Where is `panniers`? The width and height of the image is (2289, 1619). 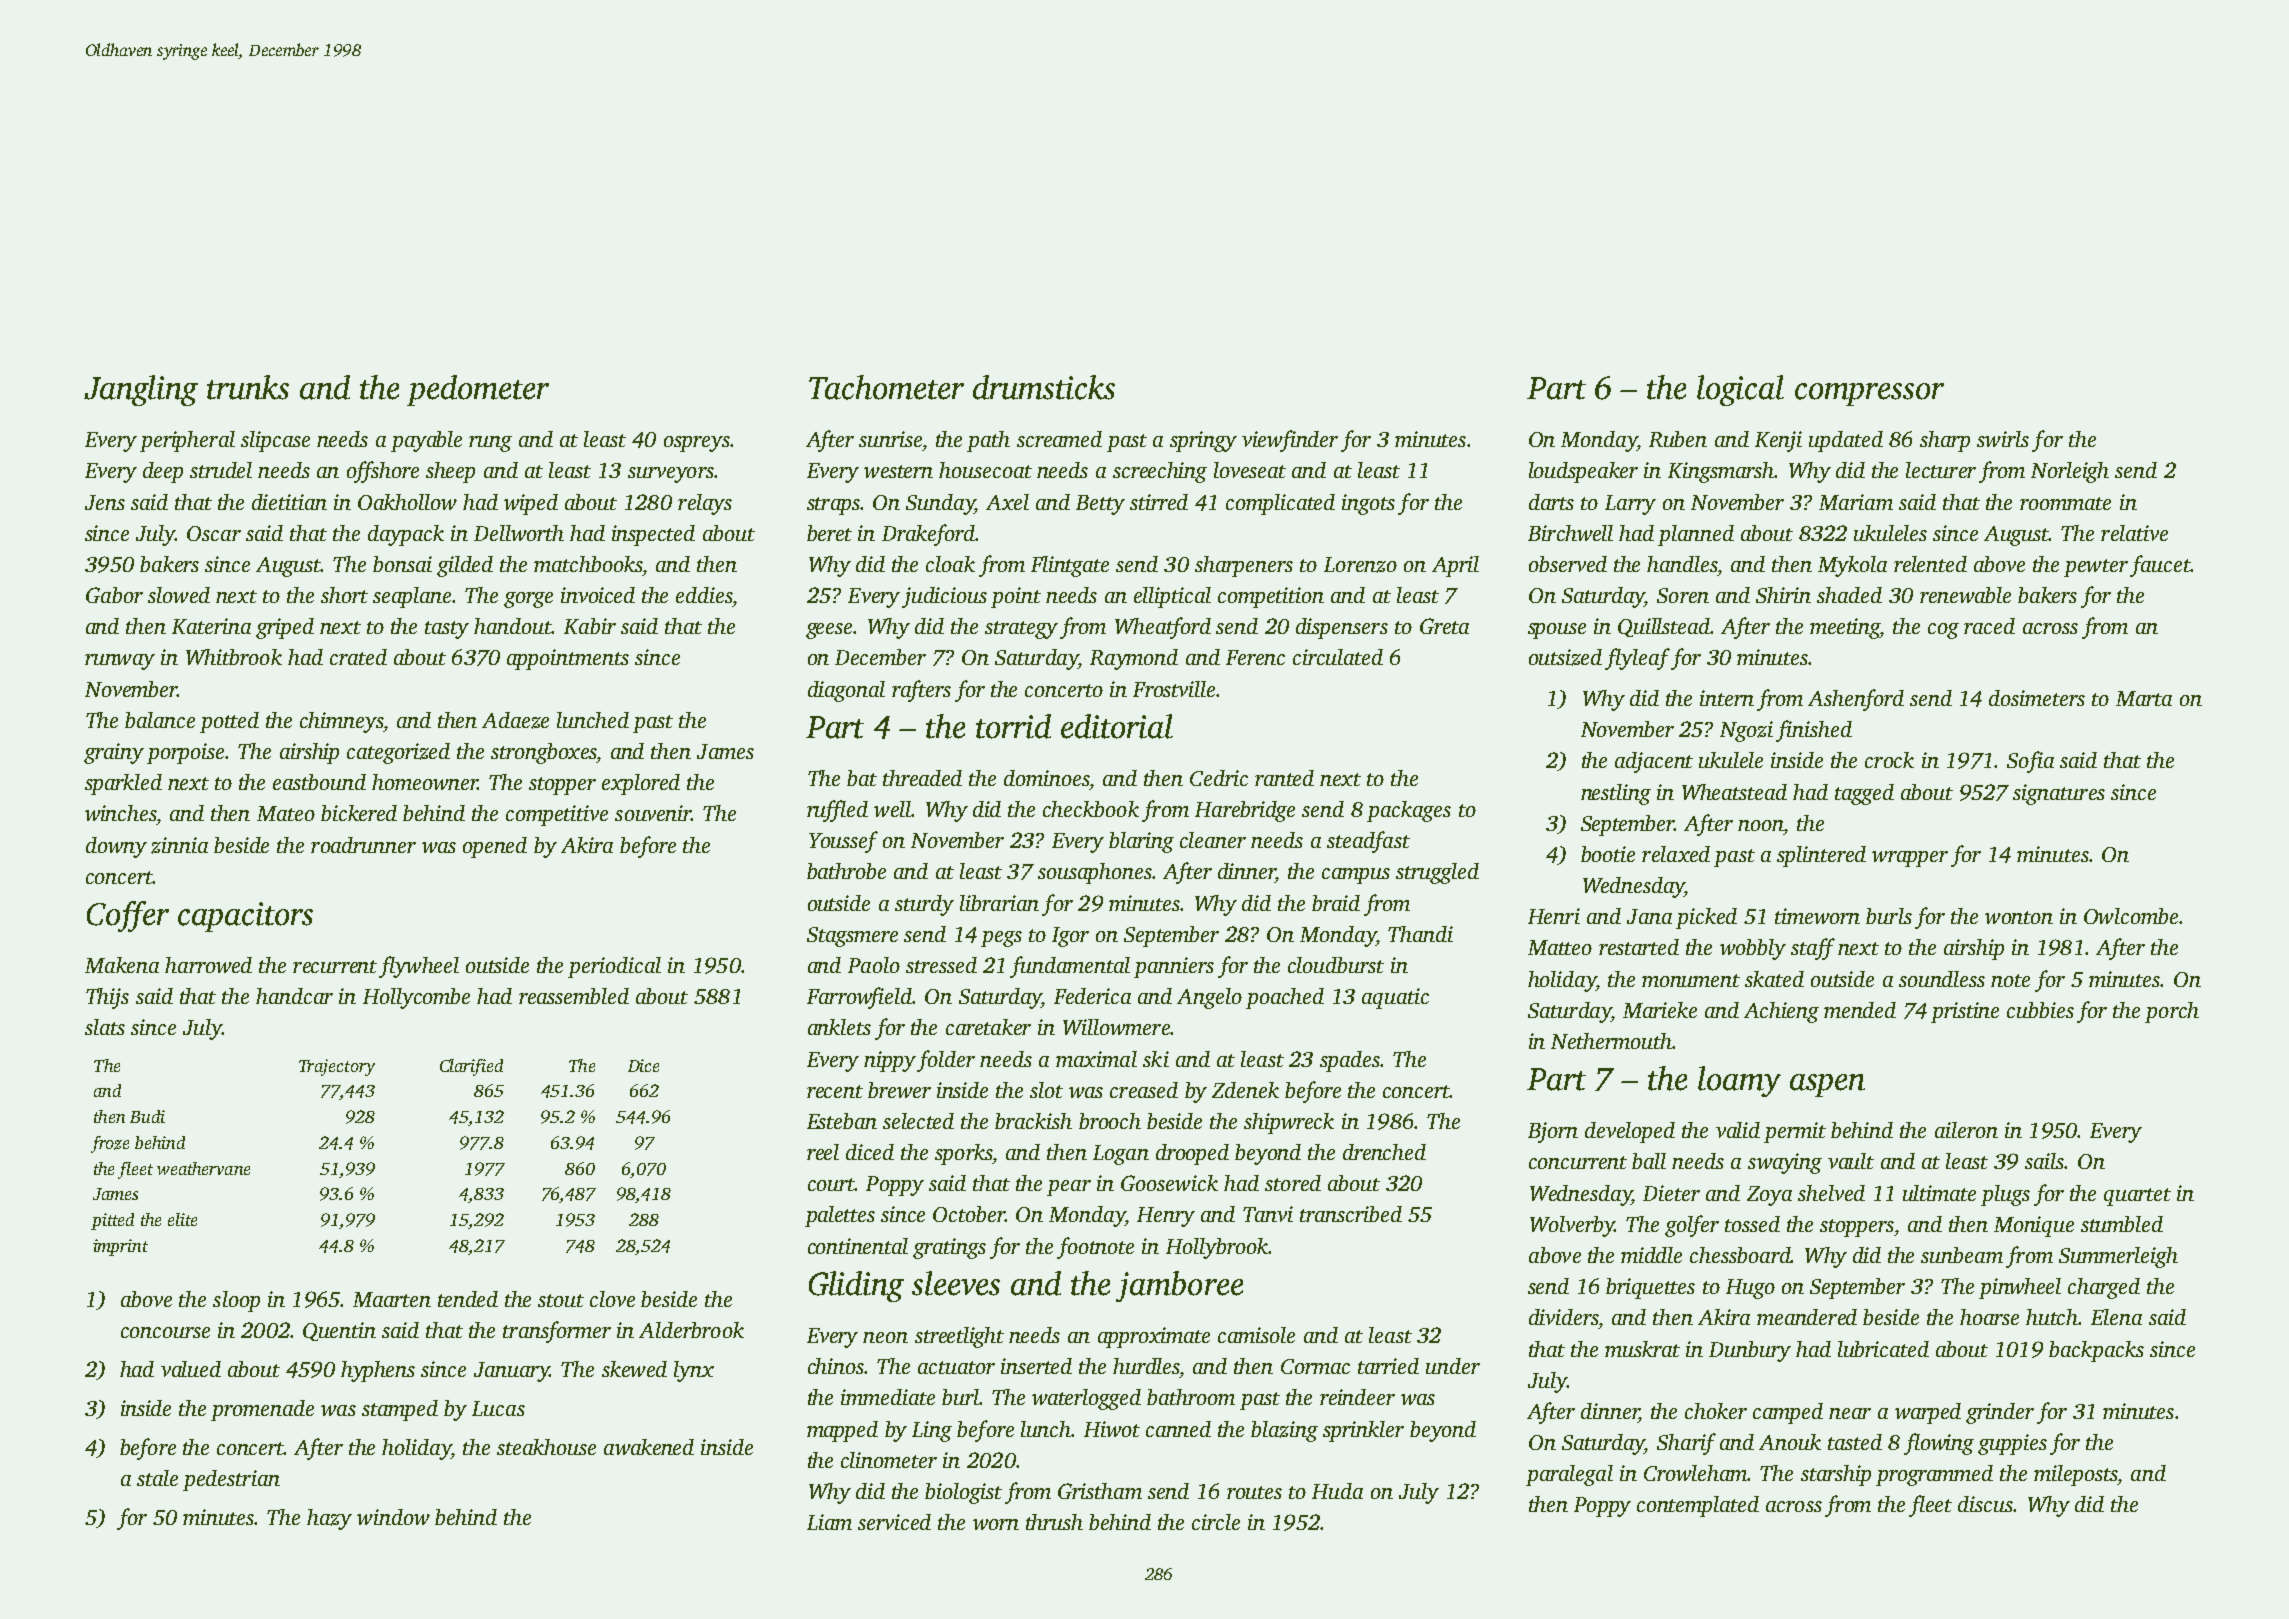
panniers is located at coordinates (1174, 967).
